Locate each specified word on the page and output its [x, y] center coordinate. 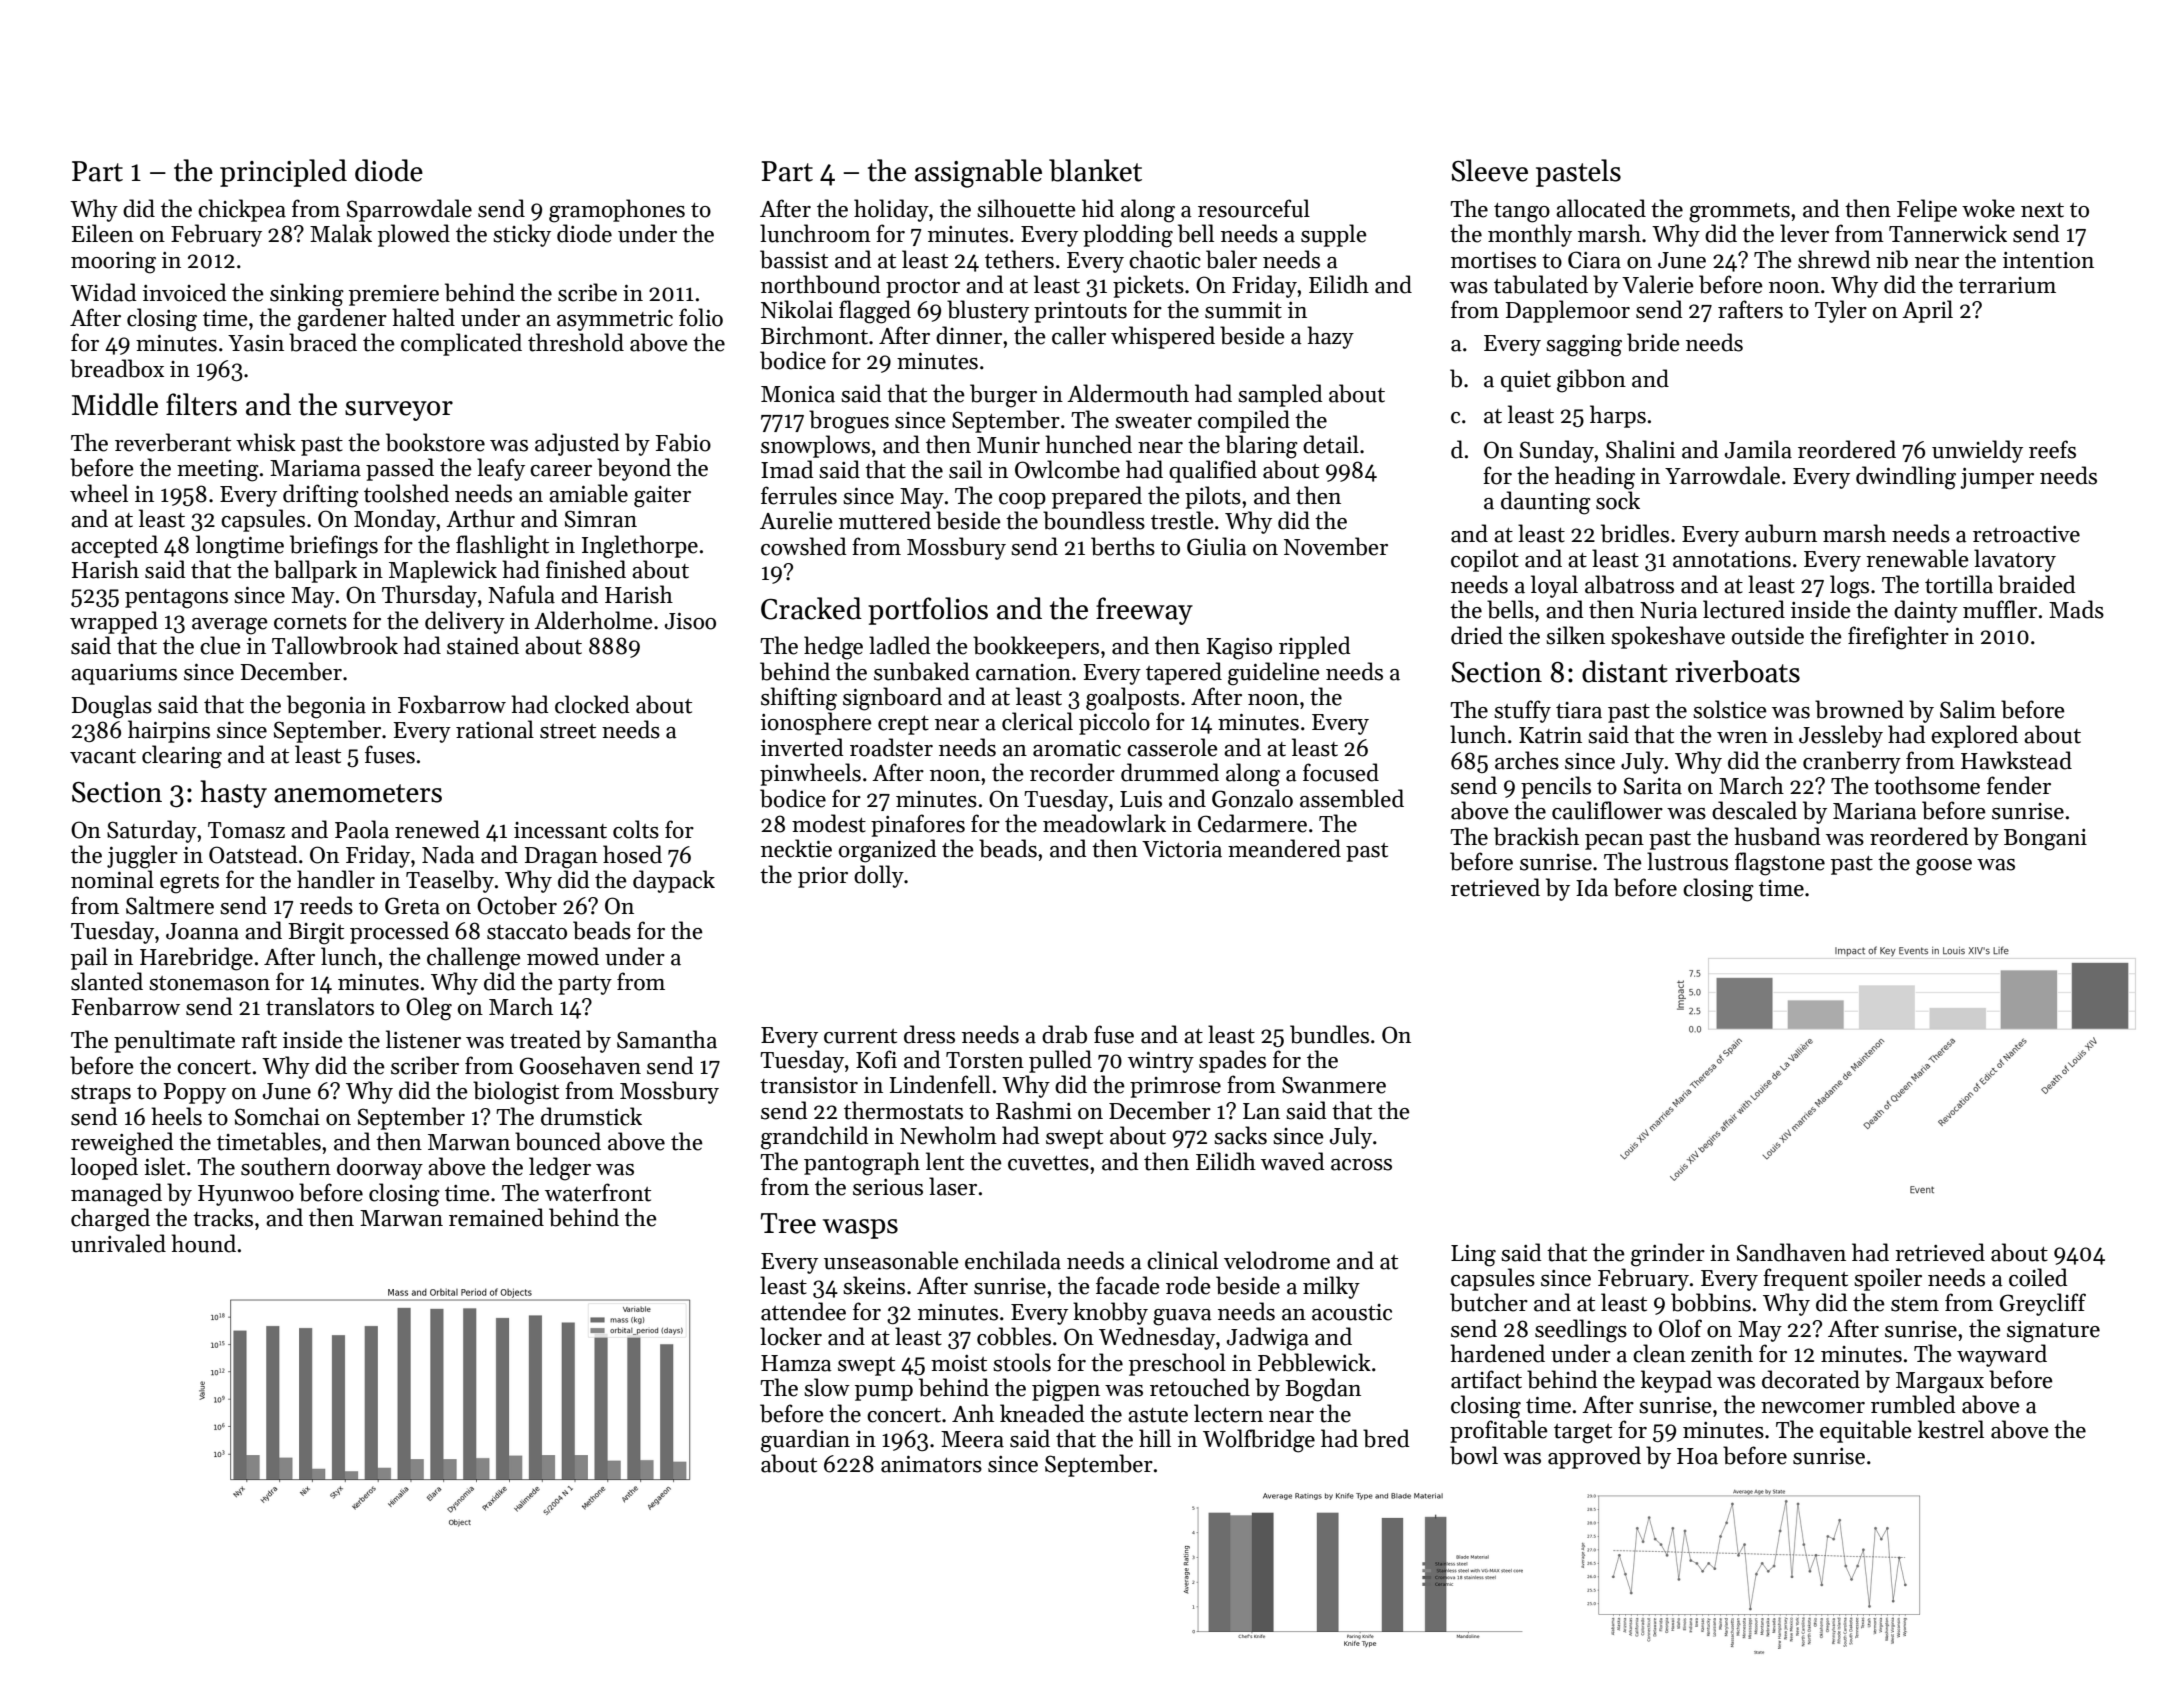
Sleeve [1490, 170]
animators [931, 1464]
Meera [972, 1439]
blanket [1095, 170]
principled [283, 173]
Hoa [1697, 1456]
